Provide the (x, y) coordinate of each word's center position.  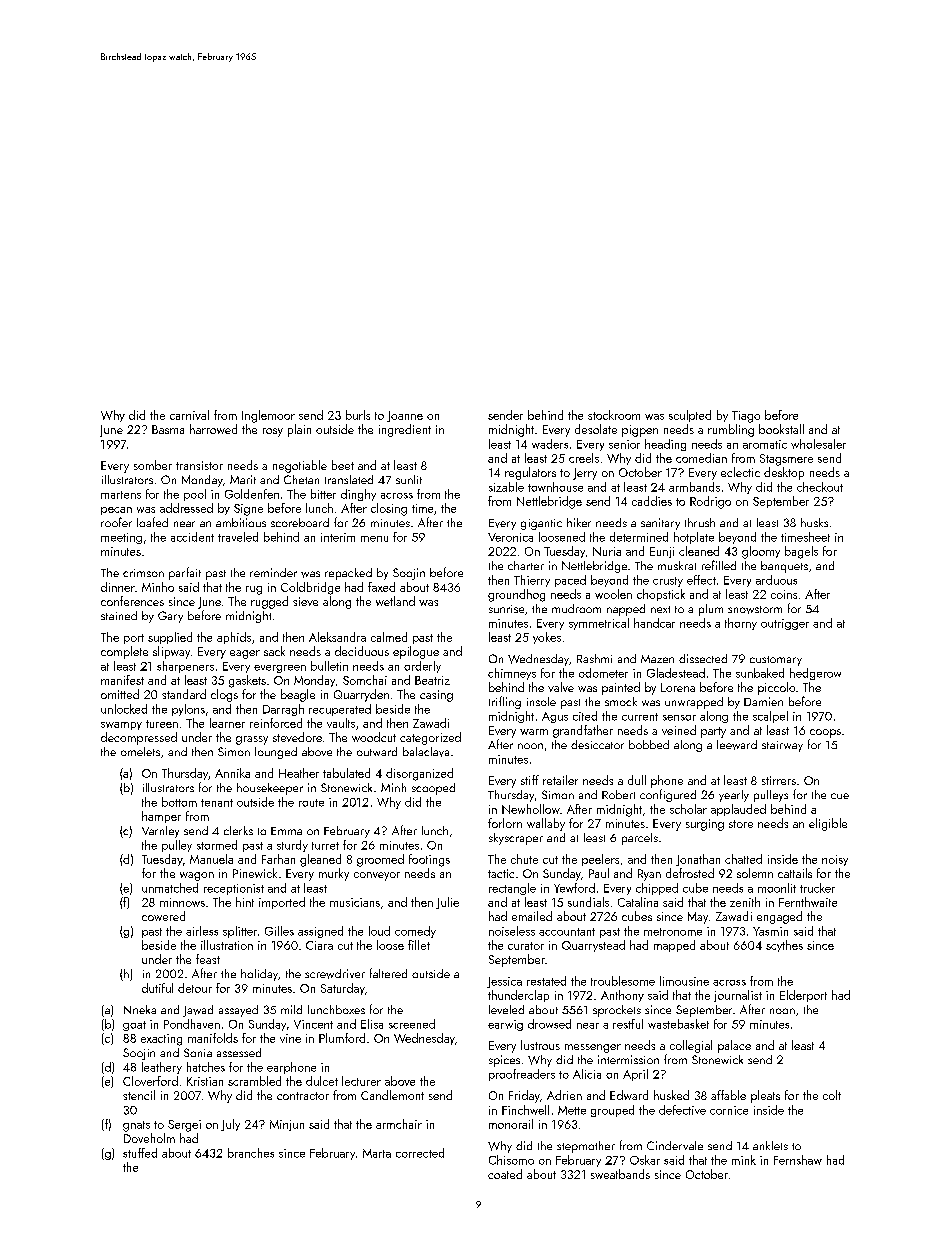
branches (251, 1153)
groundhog (516, 595)
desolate (596, 429)
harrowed (213, 429)
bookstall (781, 429)
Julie (447, 903)
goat (134, 1026)
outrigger (785, 624)
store (741, 824)
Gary (170, 617)
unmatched (170, 888)
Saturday (343, 989)
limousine (684, 981)
